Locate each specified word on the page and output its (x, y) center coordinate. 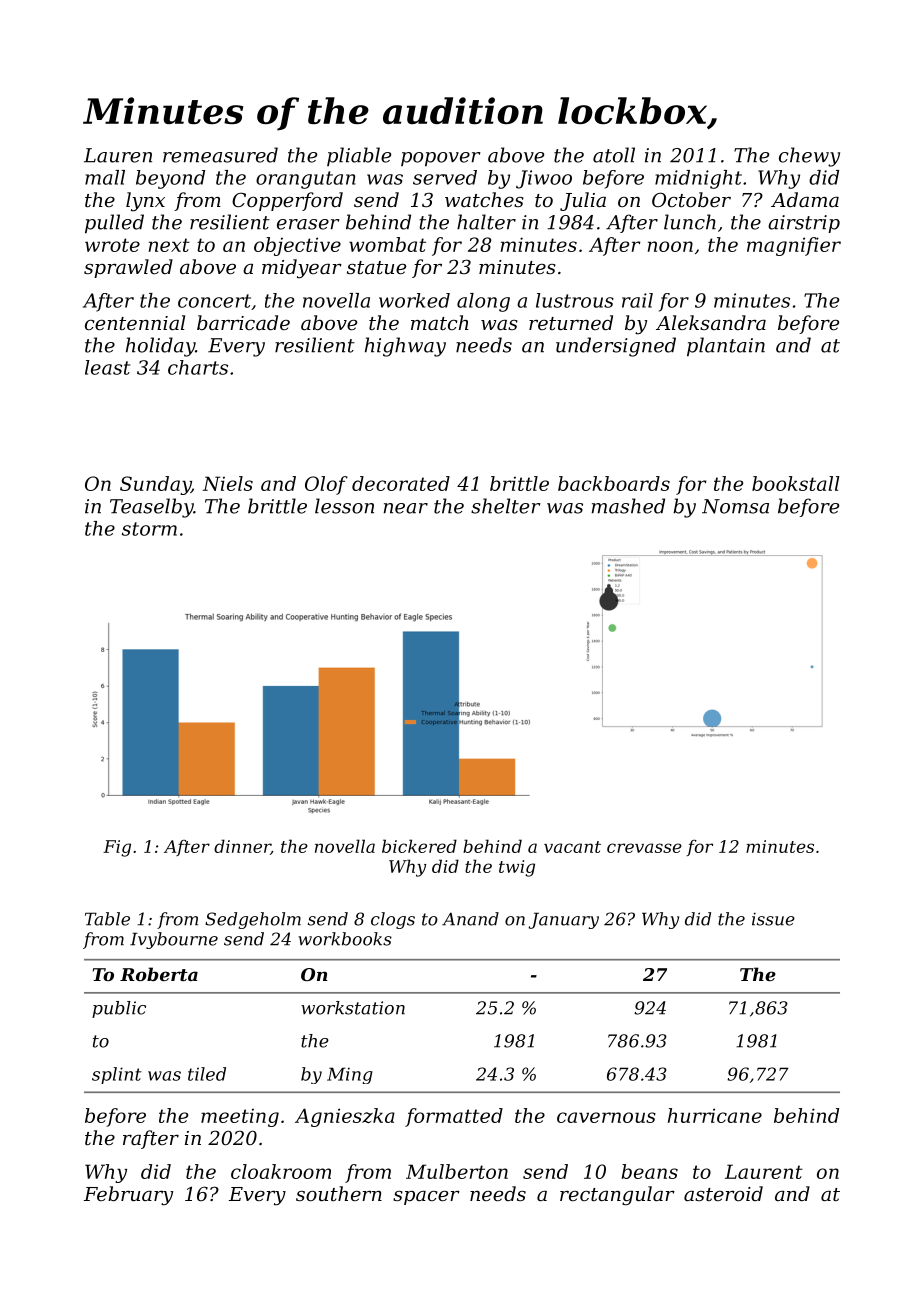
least (107, 367)
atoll (614, 155)
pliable (359, 156)
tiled (207, 1074)
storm (149, 529)
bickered (419, 846)
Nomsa (735, 506)
